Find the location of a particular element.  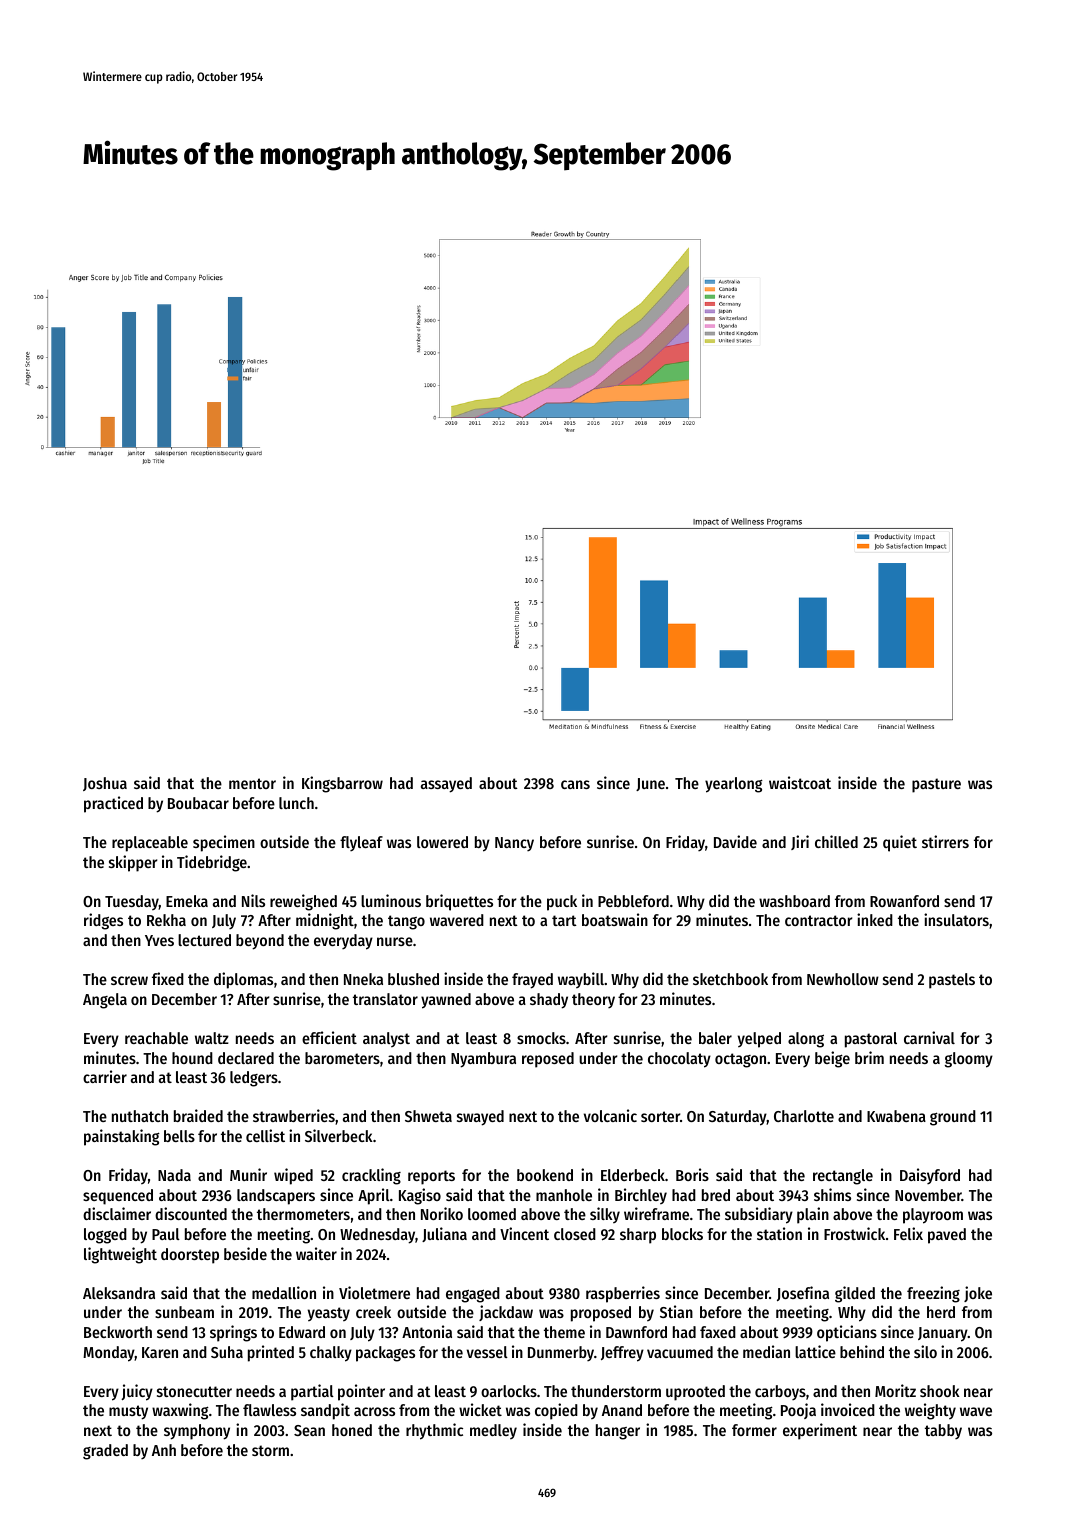

waistcoat is located at coordinates (800, 782).
